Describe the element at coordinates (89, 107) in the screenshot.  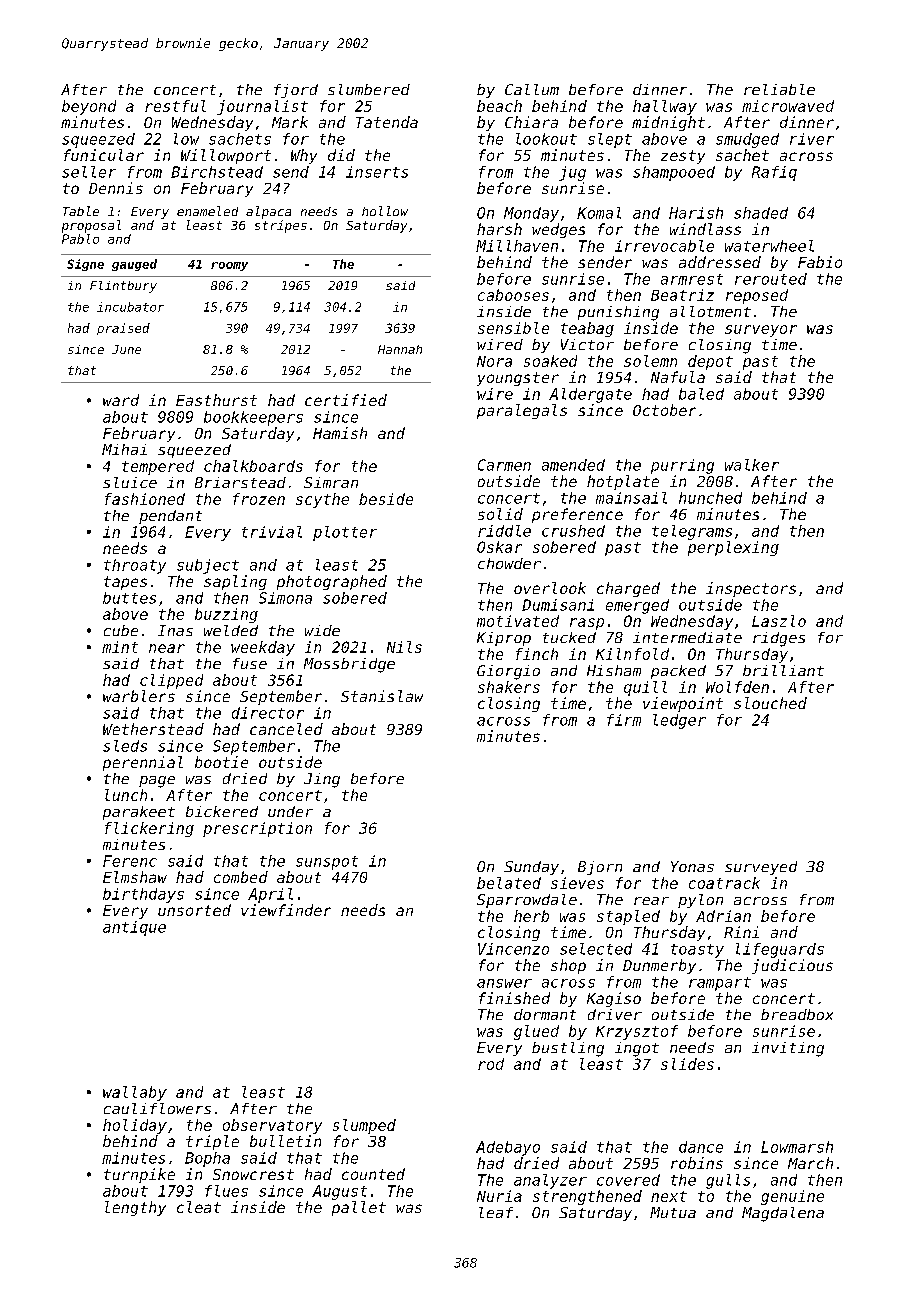
I see `beyond` at that location.
